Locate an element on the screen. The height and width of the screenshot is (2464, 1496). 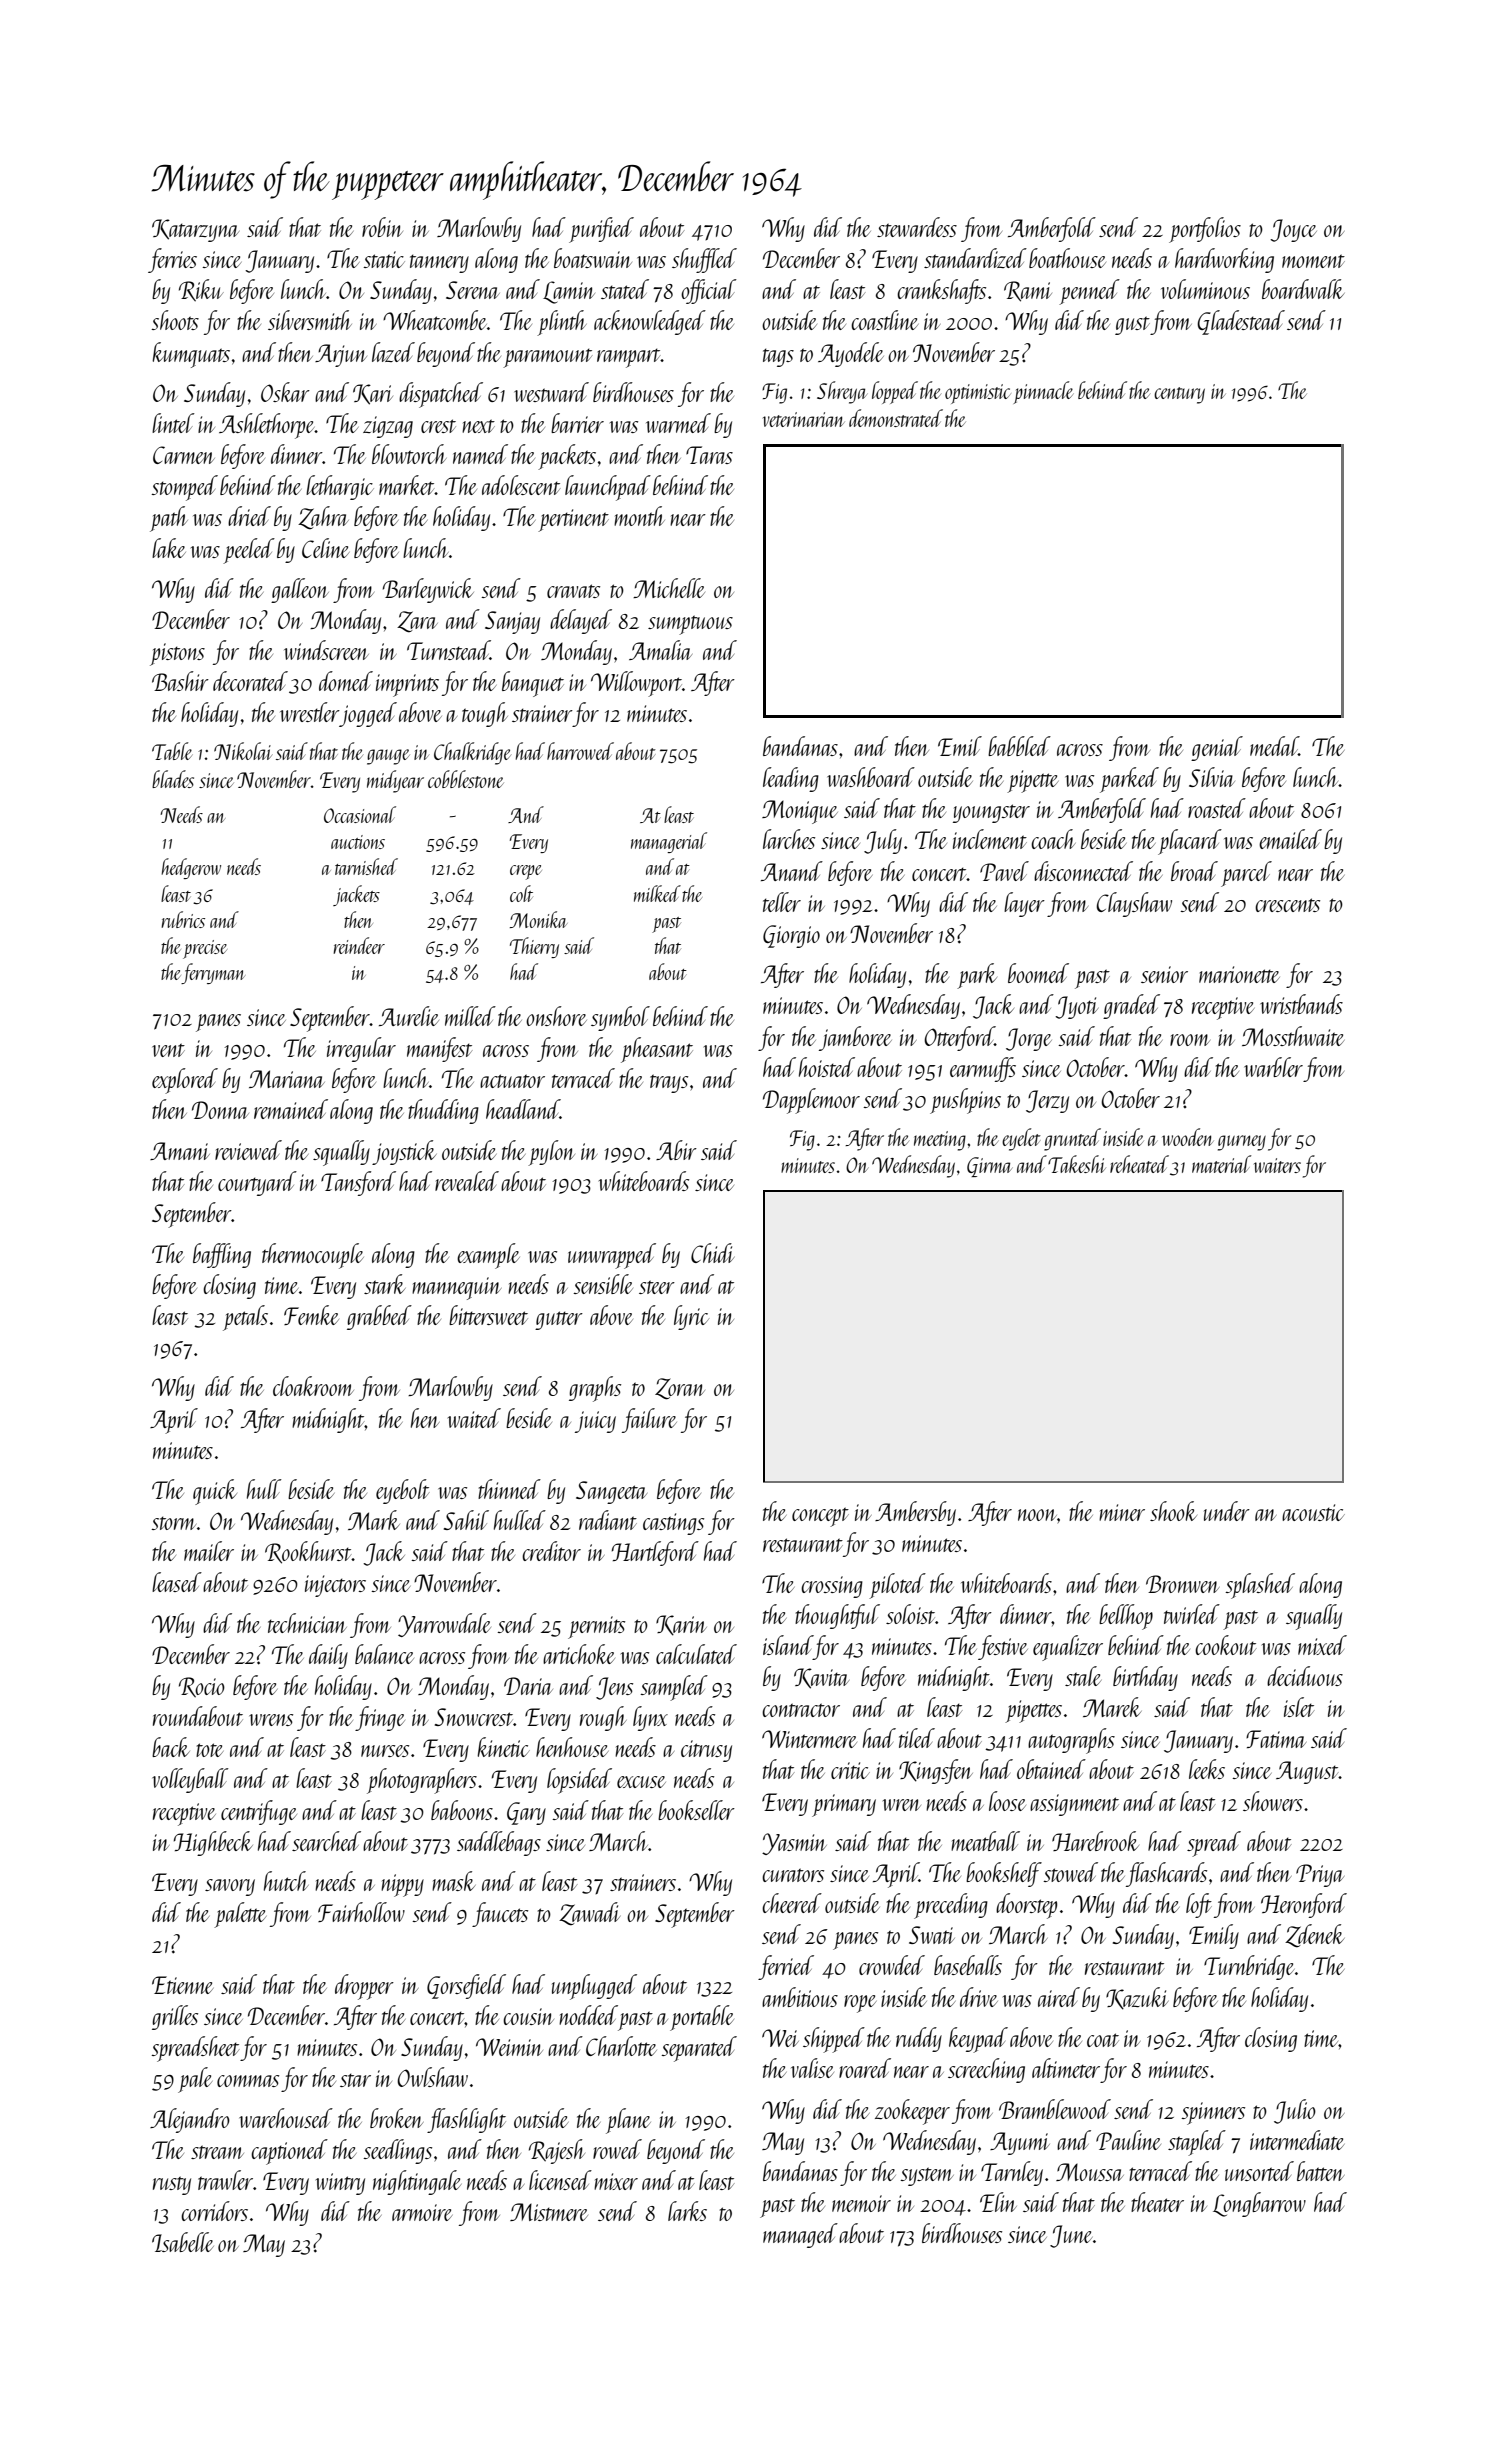
Rocio is located at coordinates (202, 1687).
